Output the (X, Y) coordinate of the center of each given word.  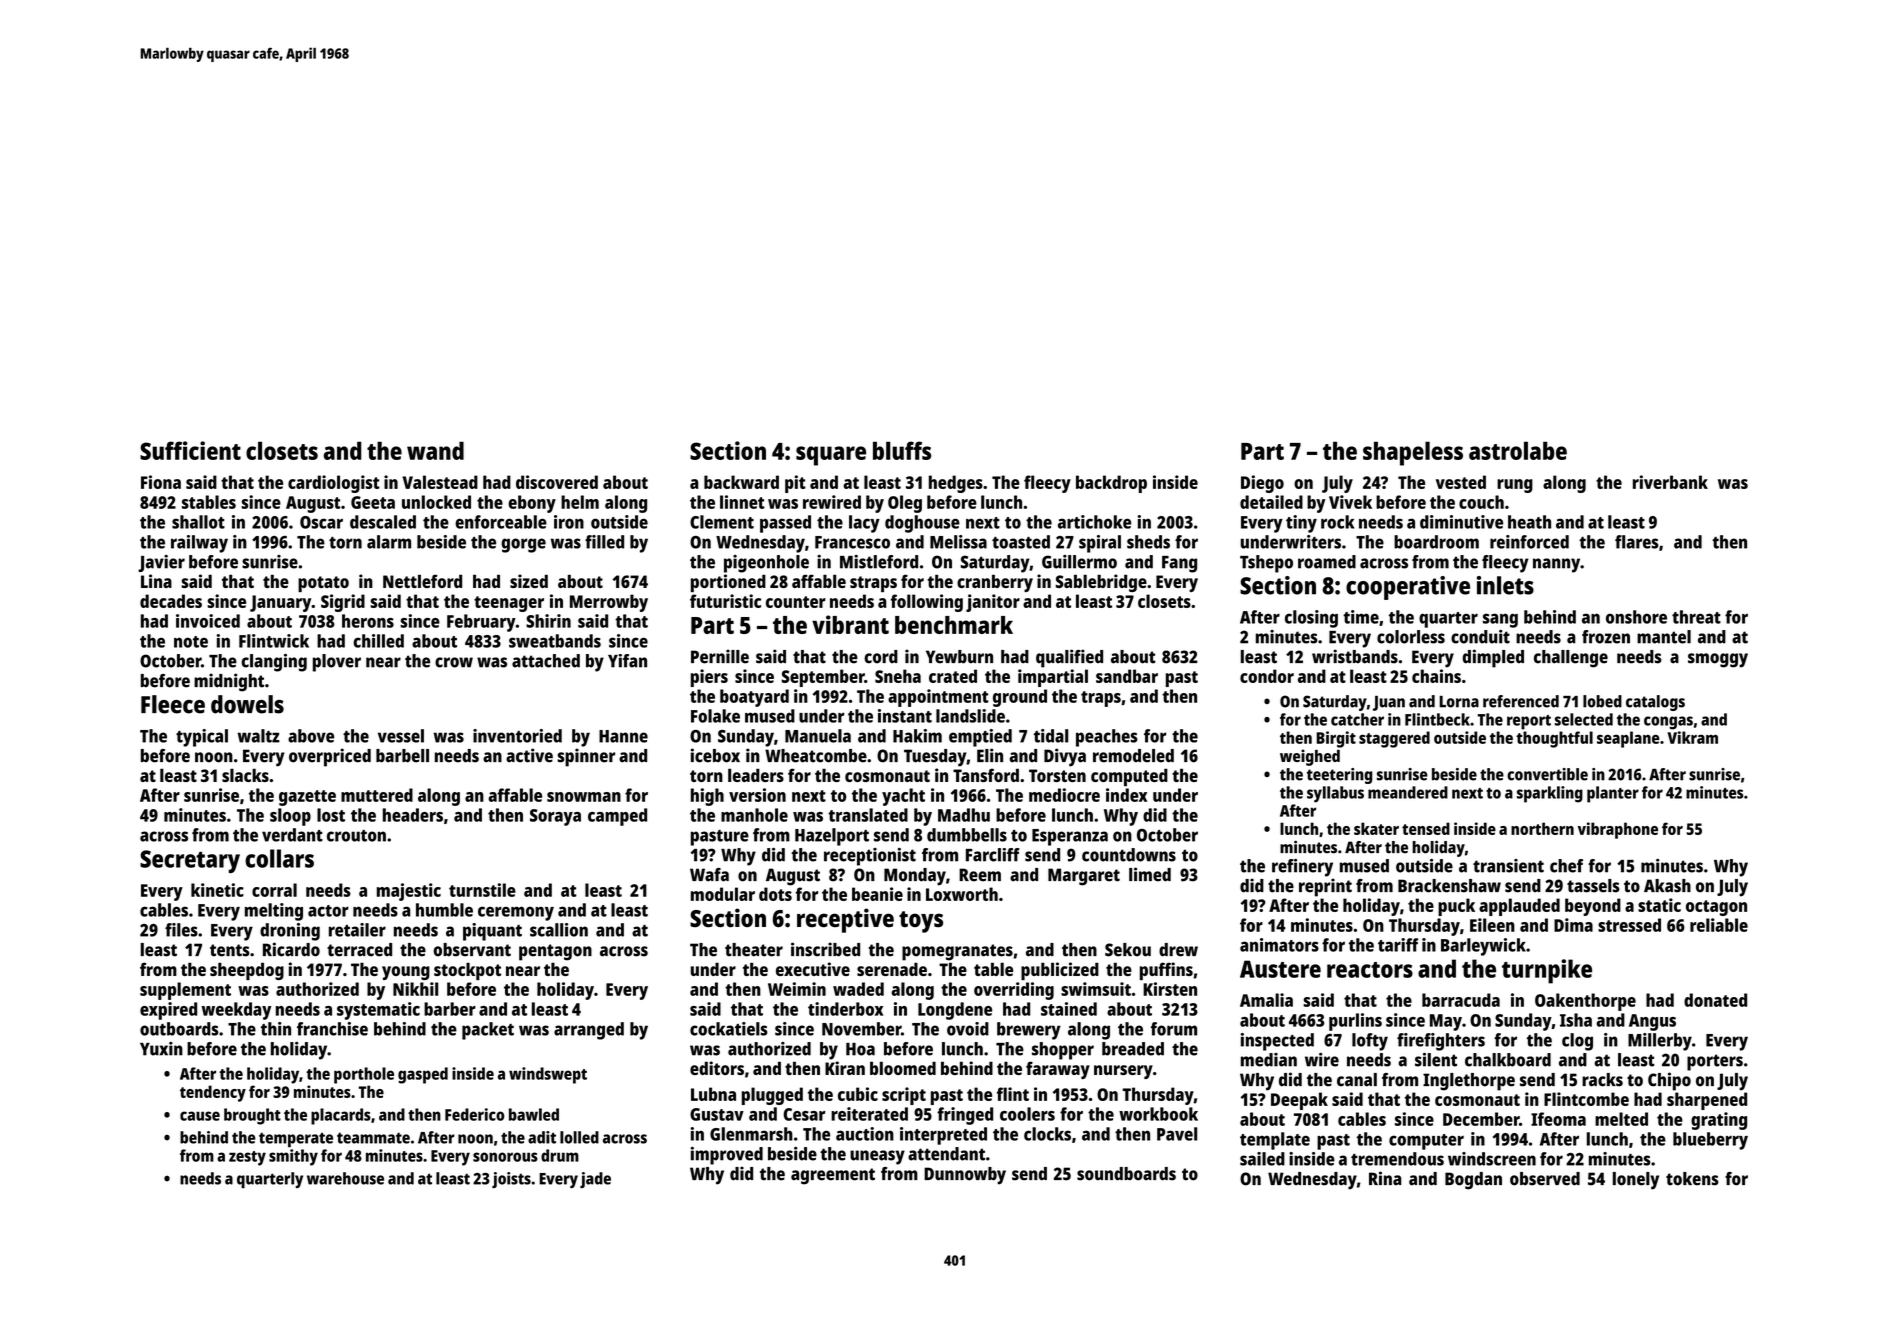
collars (279, 858)
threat (1696, 617)
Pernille (720, 656)
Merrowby (609, 603)
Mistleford (879, 562)
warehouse (345, 1178)
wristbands (1355, 656)
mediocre (1064, 795)
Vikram (1692, 737)
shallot (198, 522)
